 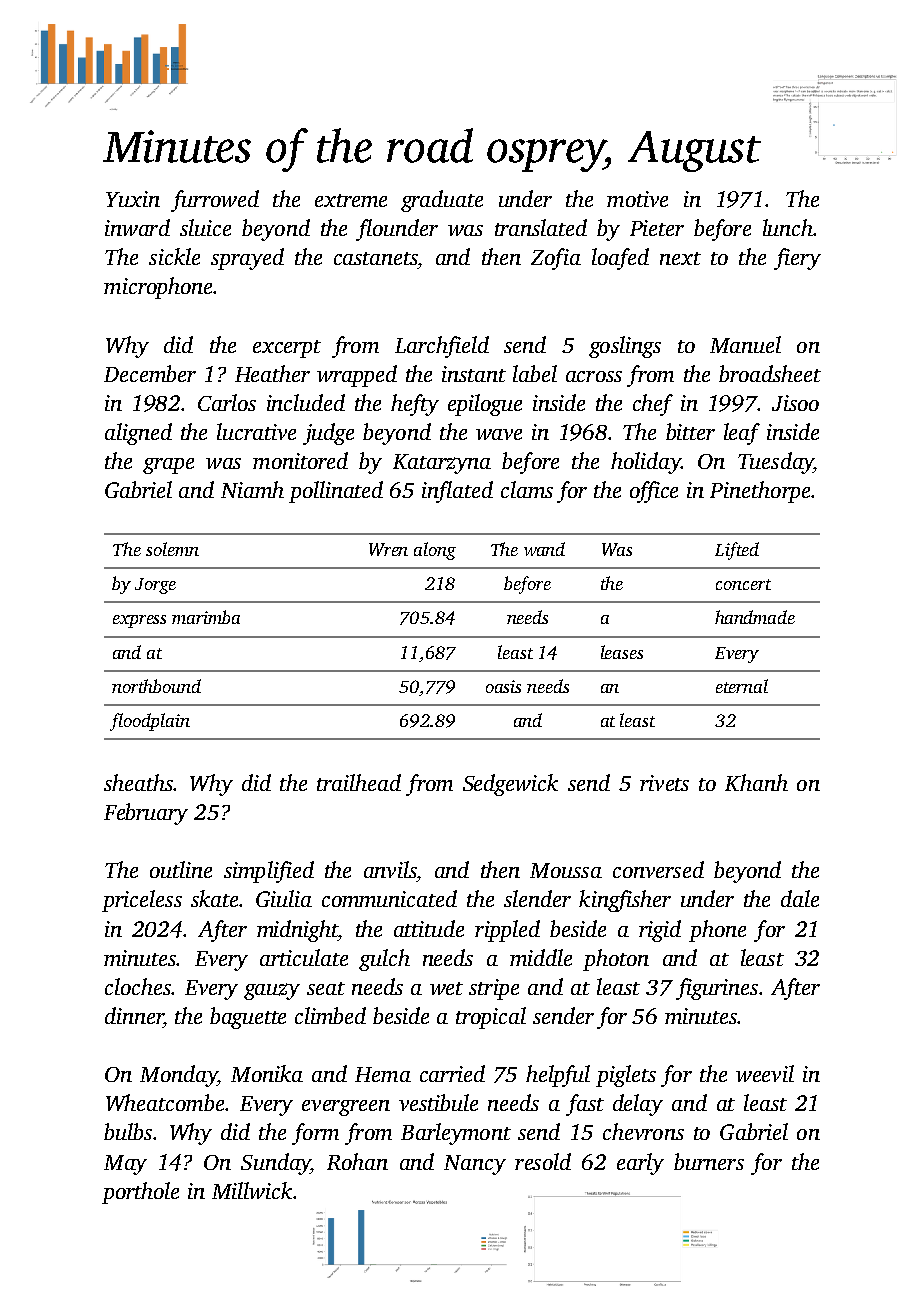 What do you see at coordinates (756, 782) in the screenshot?
I see `Khanh` at bounding box center [756, 782].
